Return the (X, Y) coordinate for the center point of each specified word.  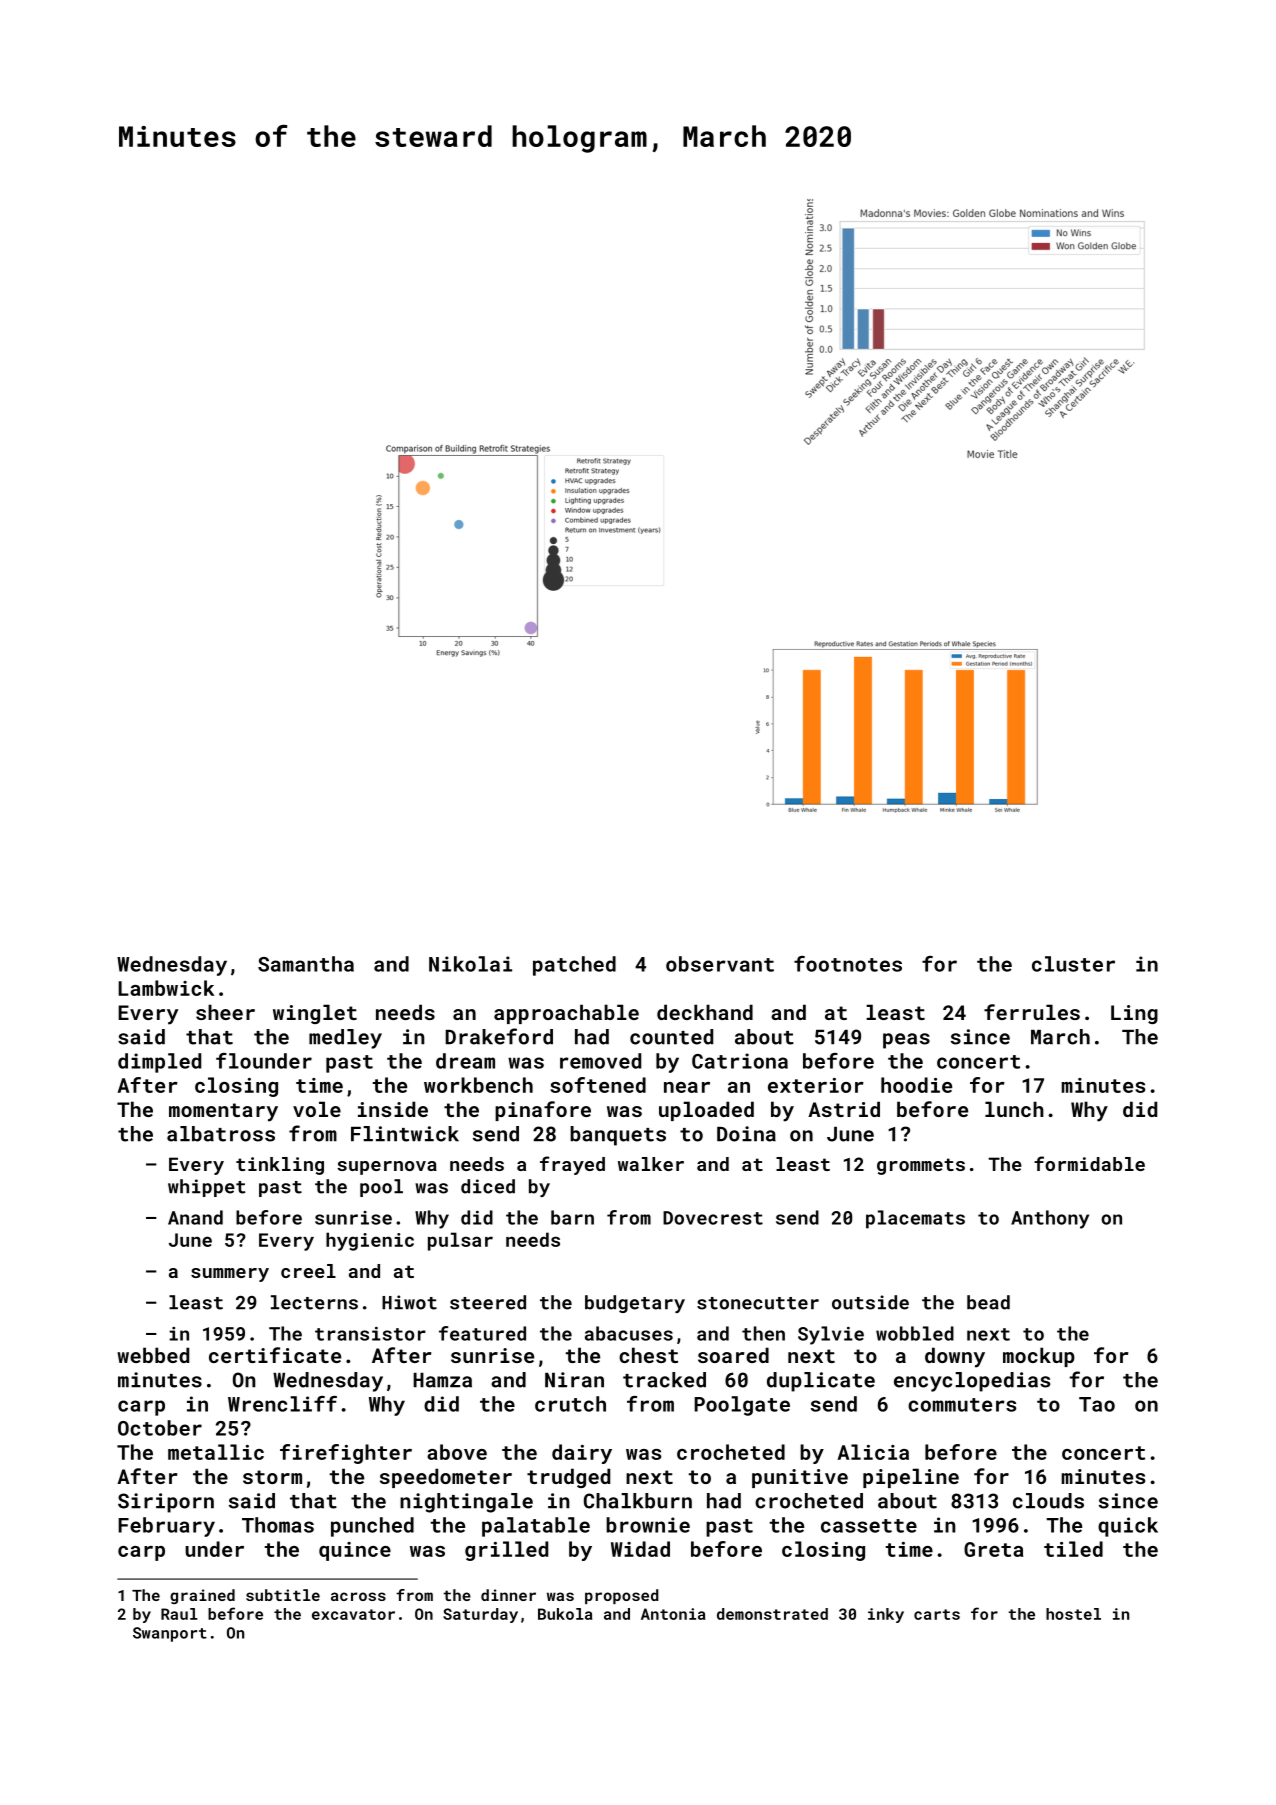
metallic (216, 1452)
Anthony (1050, 1219)
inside (393, 1109)
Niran (574, 1380)
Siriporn (166, 1503)
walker (651, 1164)
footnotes (848, 964)
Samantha (306, 964)
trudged (568, 1478)
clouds (1048, 1501)
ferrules (1032, 1012)
